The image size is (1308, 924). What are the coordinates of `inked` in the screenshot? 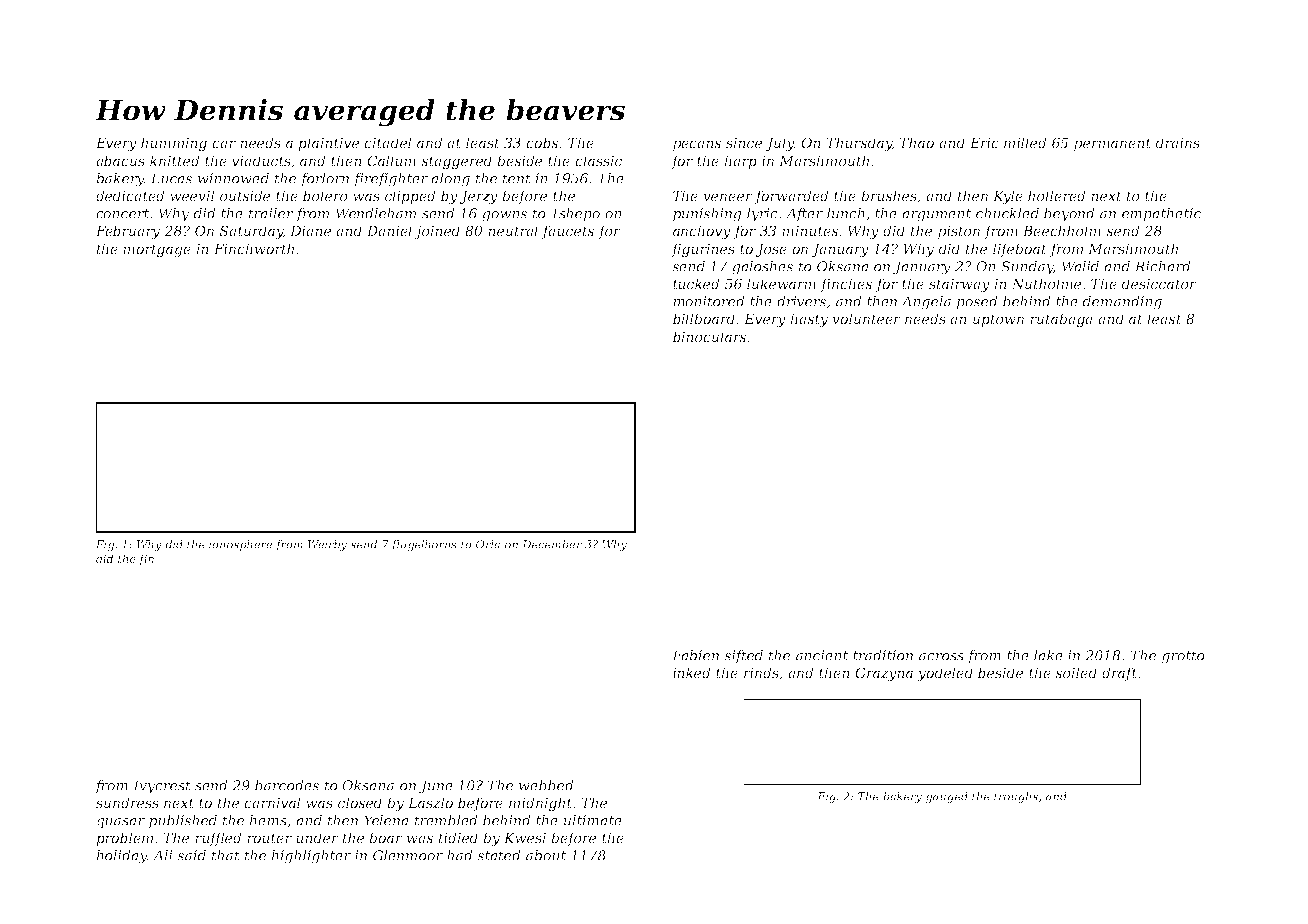 It's located at (692, 672).
